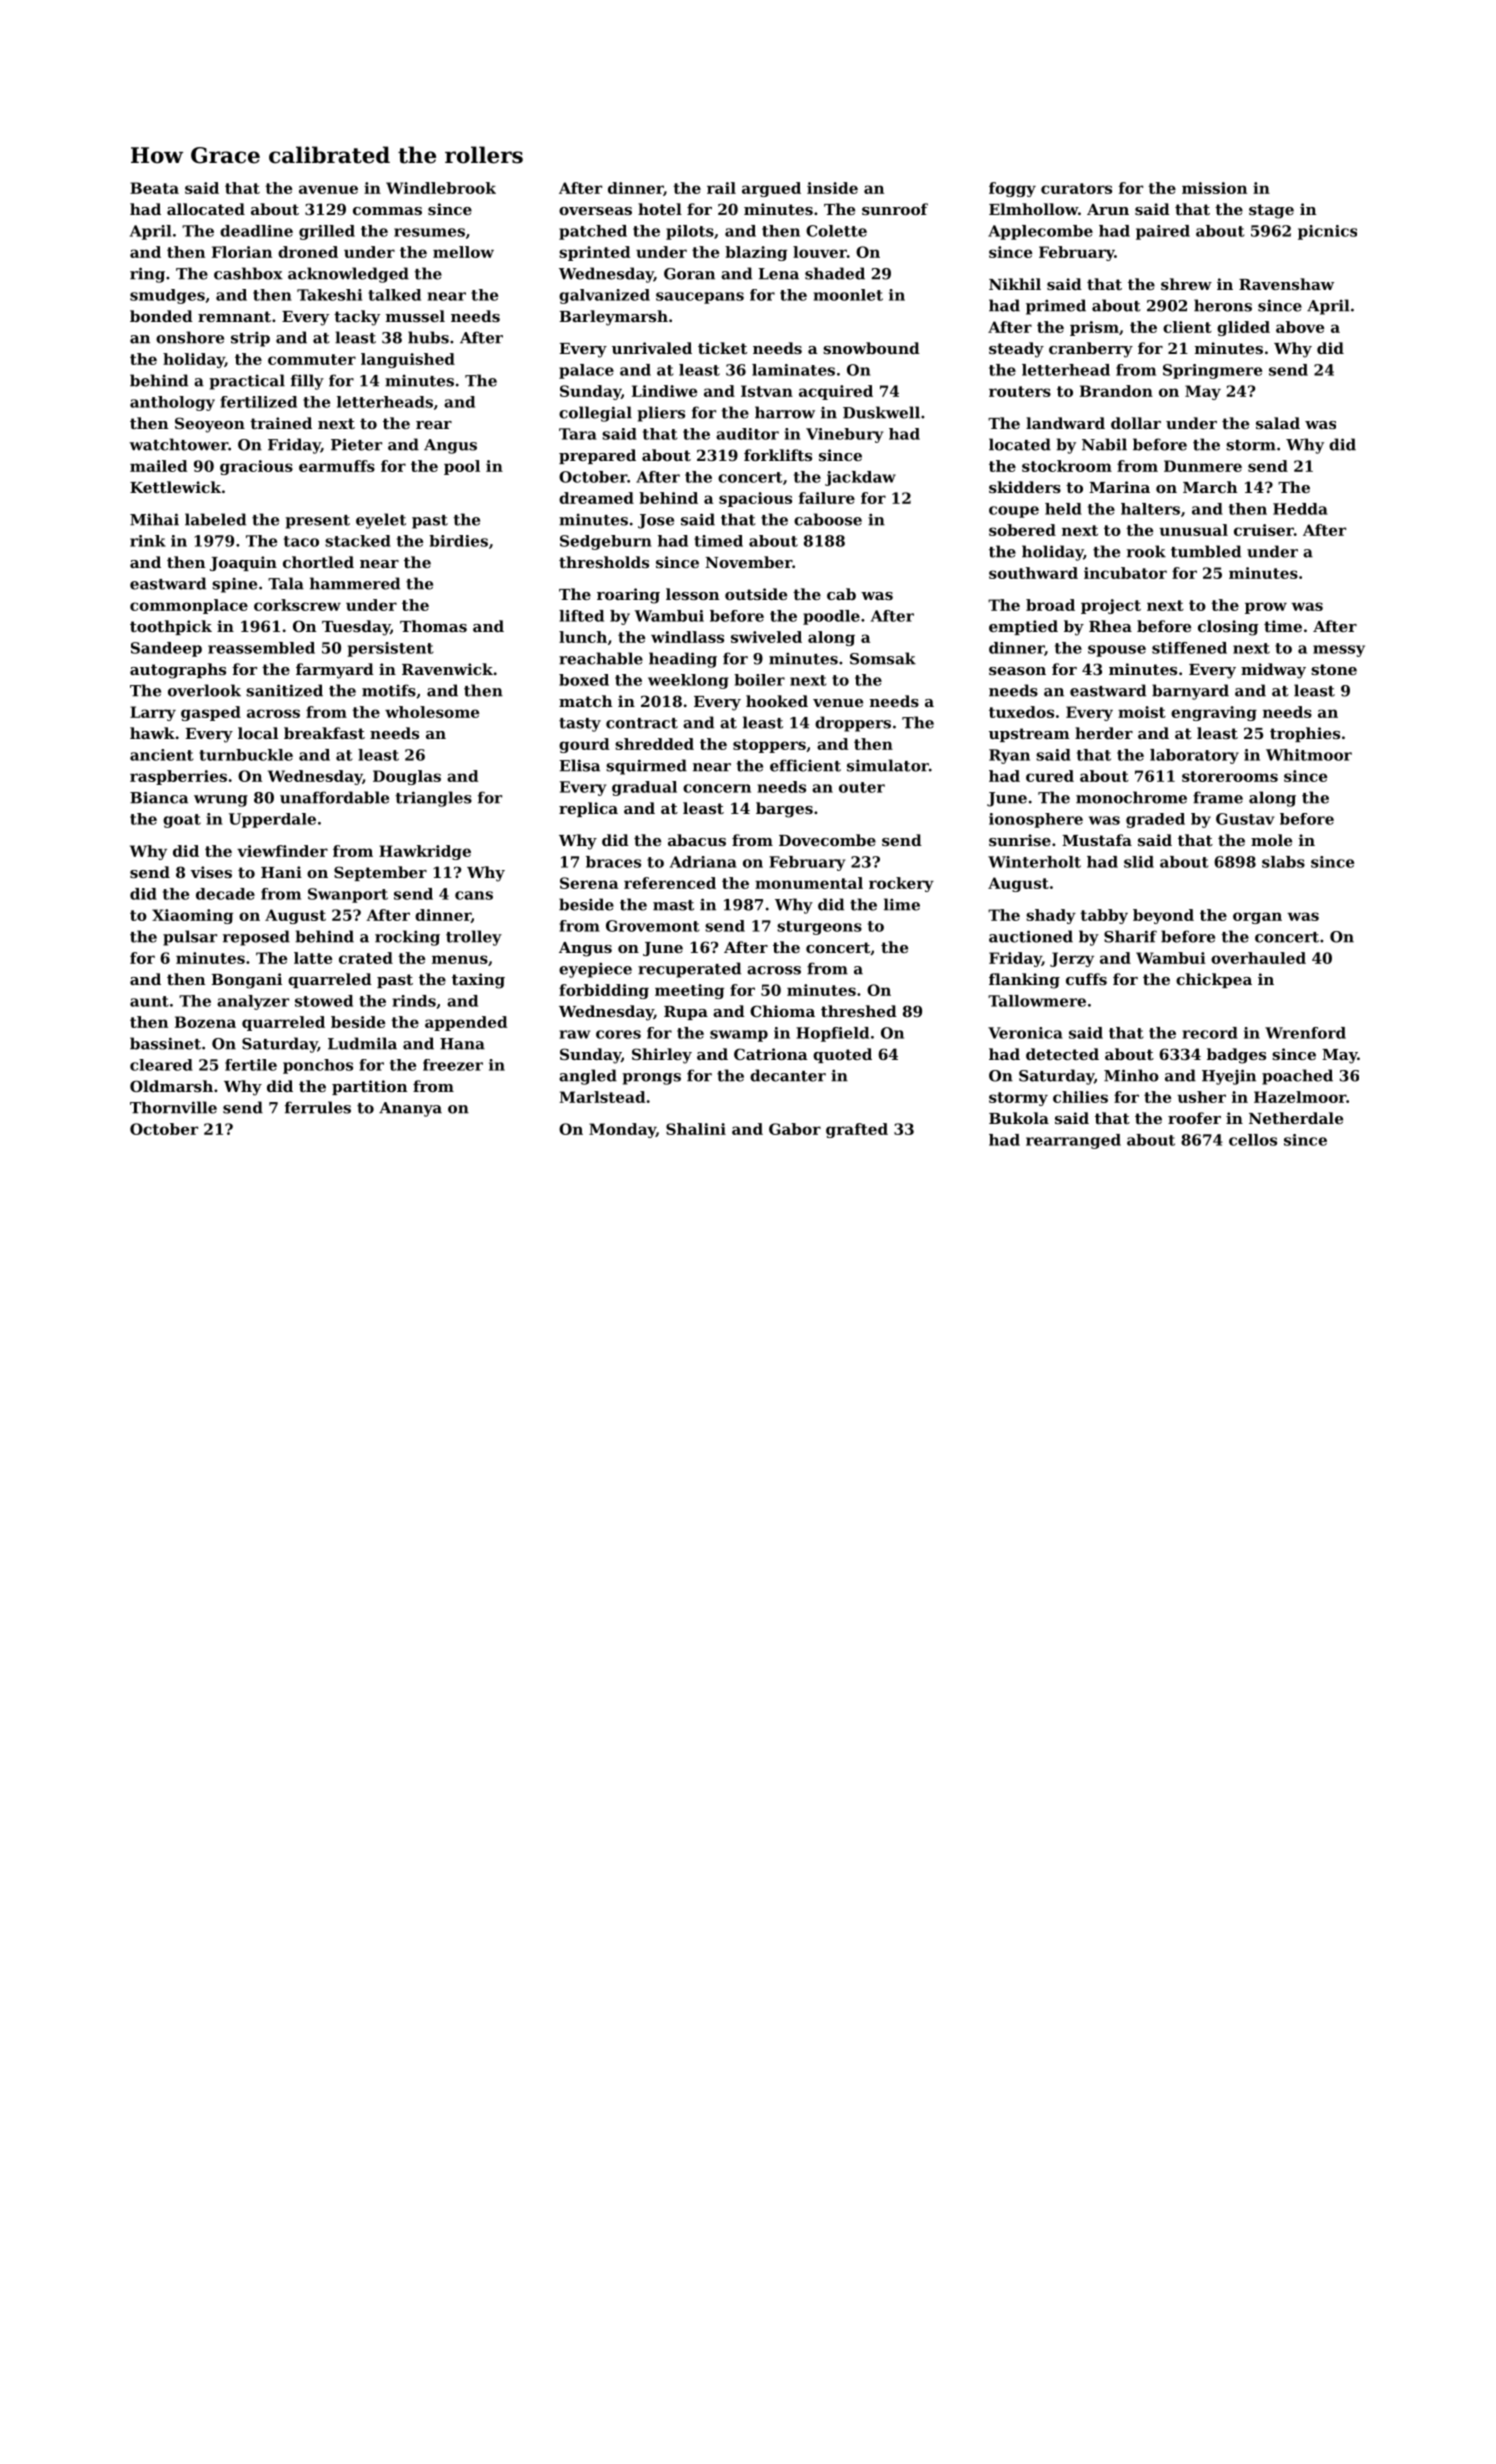 This screenshot has height=2464, width=1496. What do you see at coordinates (574, 1034) in the screenshot?
I see `raw` at bounding box center [574, 1034].
